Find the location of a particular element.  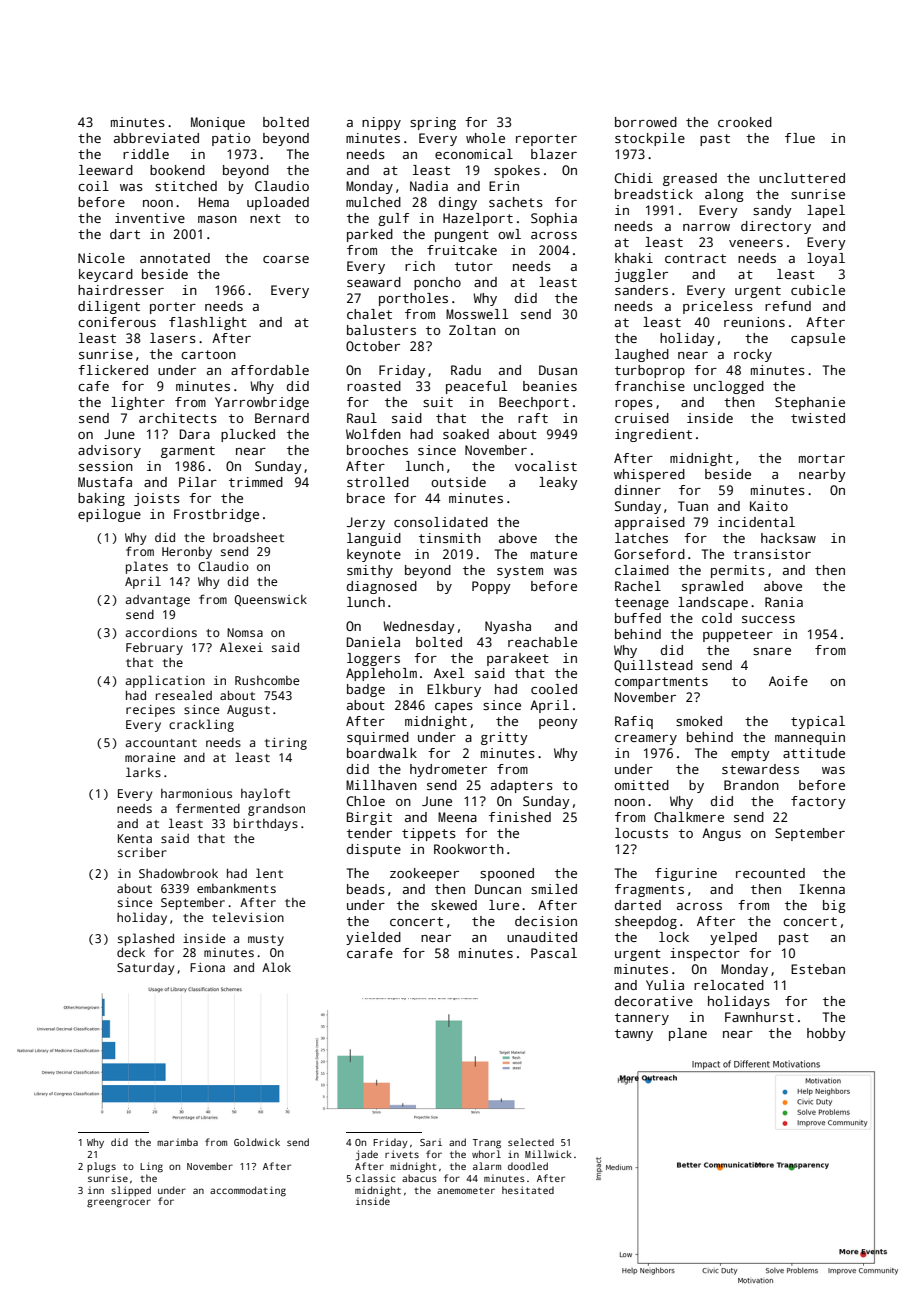

Goldwick is located at coordinates (257, 1142).
